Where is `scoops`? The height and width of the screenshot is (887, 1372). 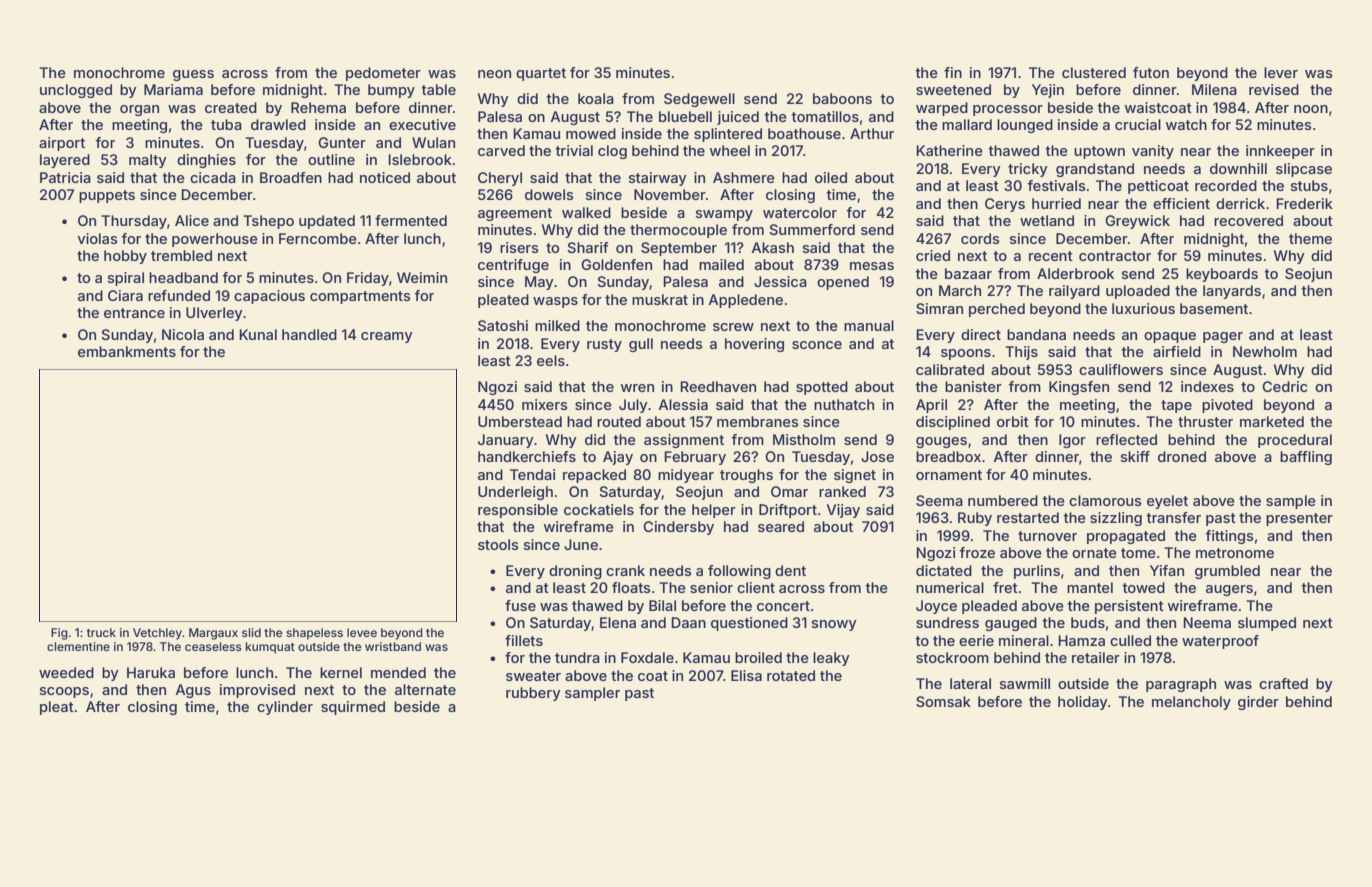
scoops is located at coordinates (64, 692).
